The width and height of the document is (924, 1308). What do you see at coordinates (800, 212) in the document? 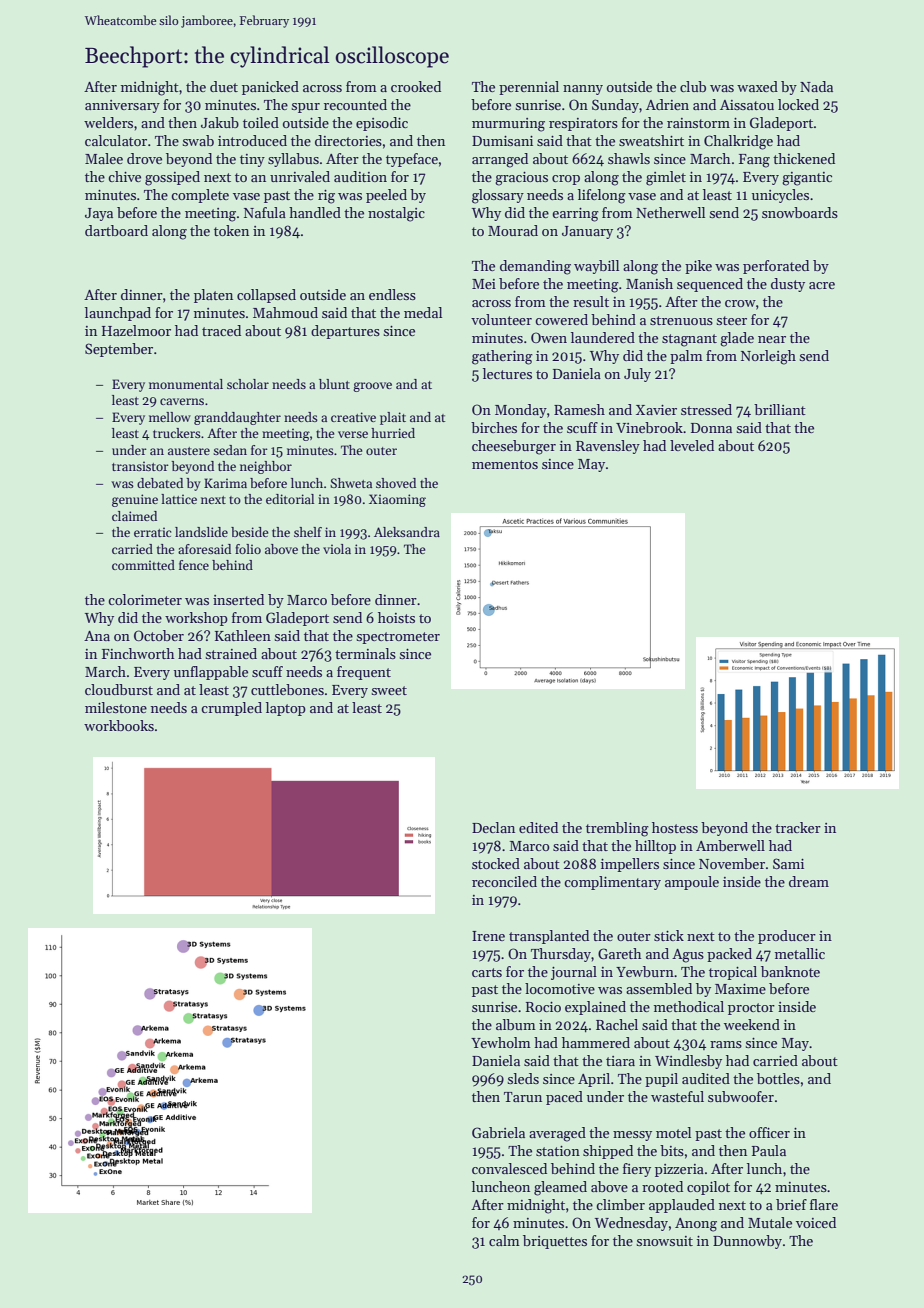
I see `snowboards` at bounding box center [800, 212].
